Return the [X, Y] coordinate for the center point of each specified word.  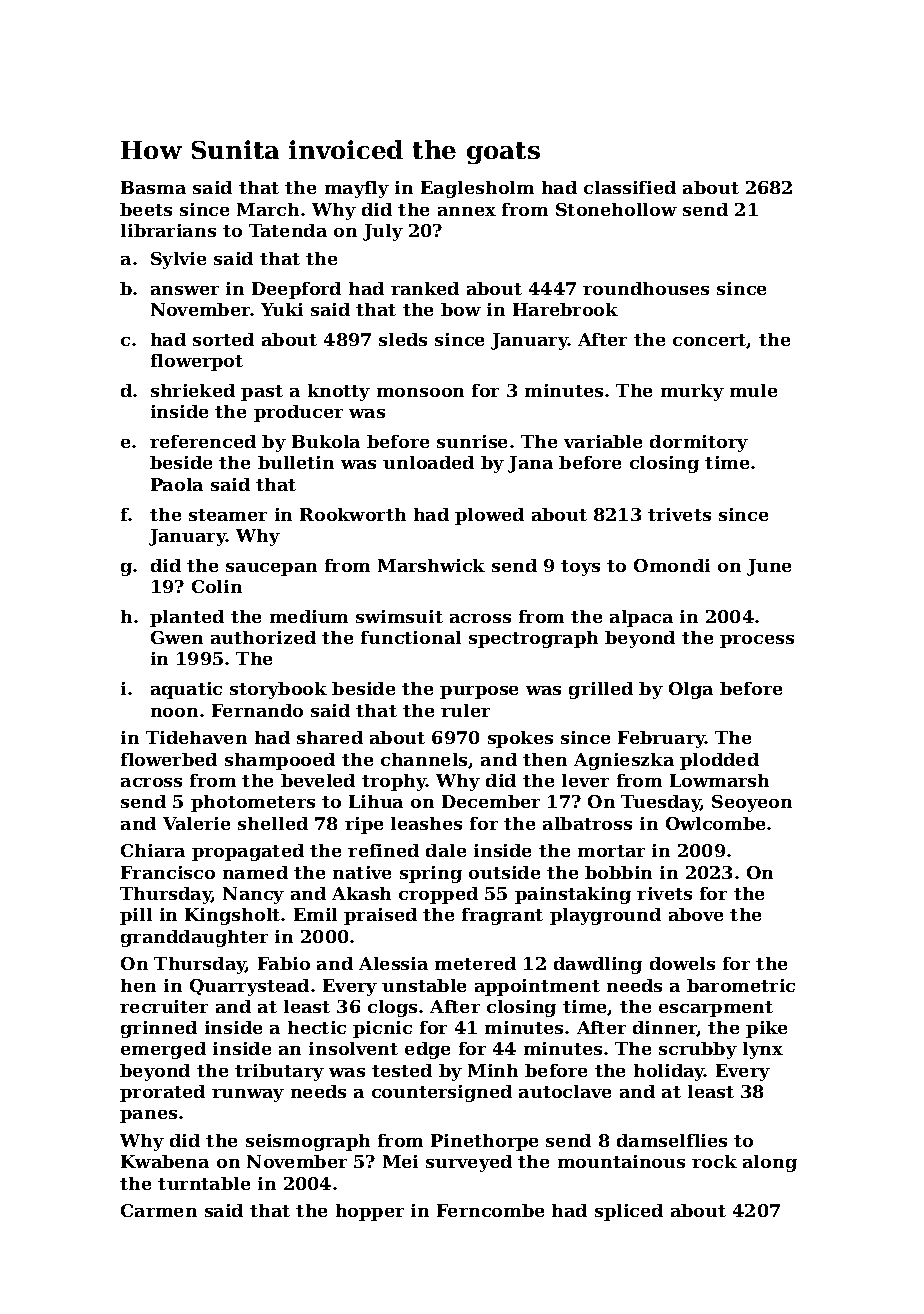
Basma [153, 187]
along [770, 1163]
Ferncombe [490, 1210]
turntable [204, 1183]
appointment [537, 987]
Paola [177, 484]
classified [630, 187]
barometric [741, 985]
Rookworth [353, 514]
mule [753, 390]
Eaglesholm [477, 189]
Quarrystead [249, 987]
